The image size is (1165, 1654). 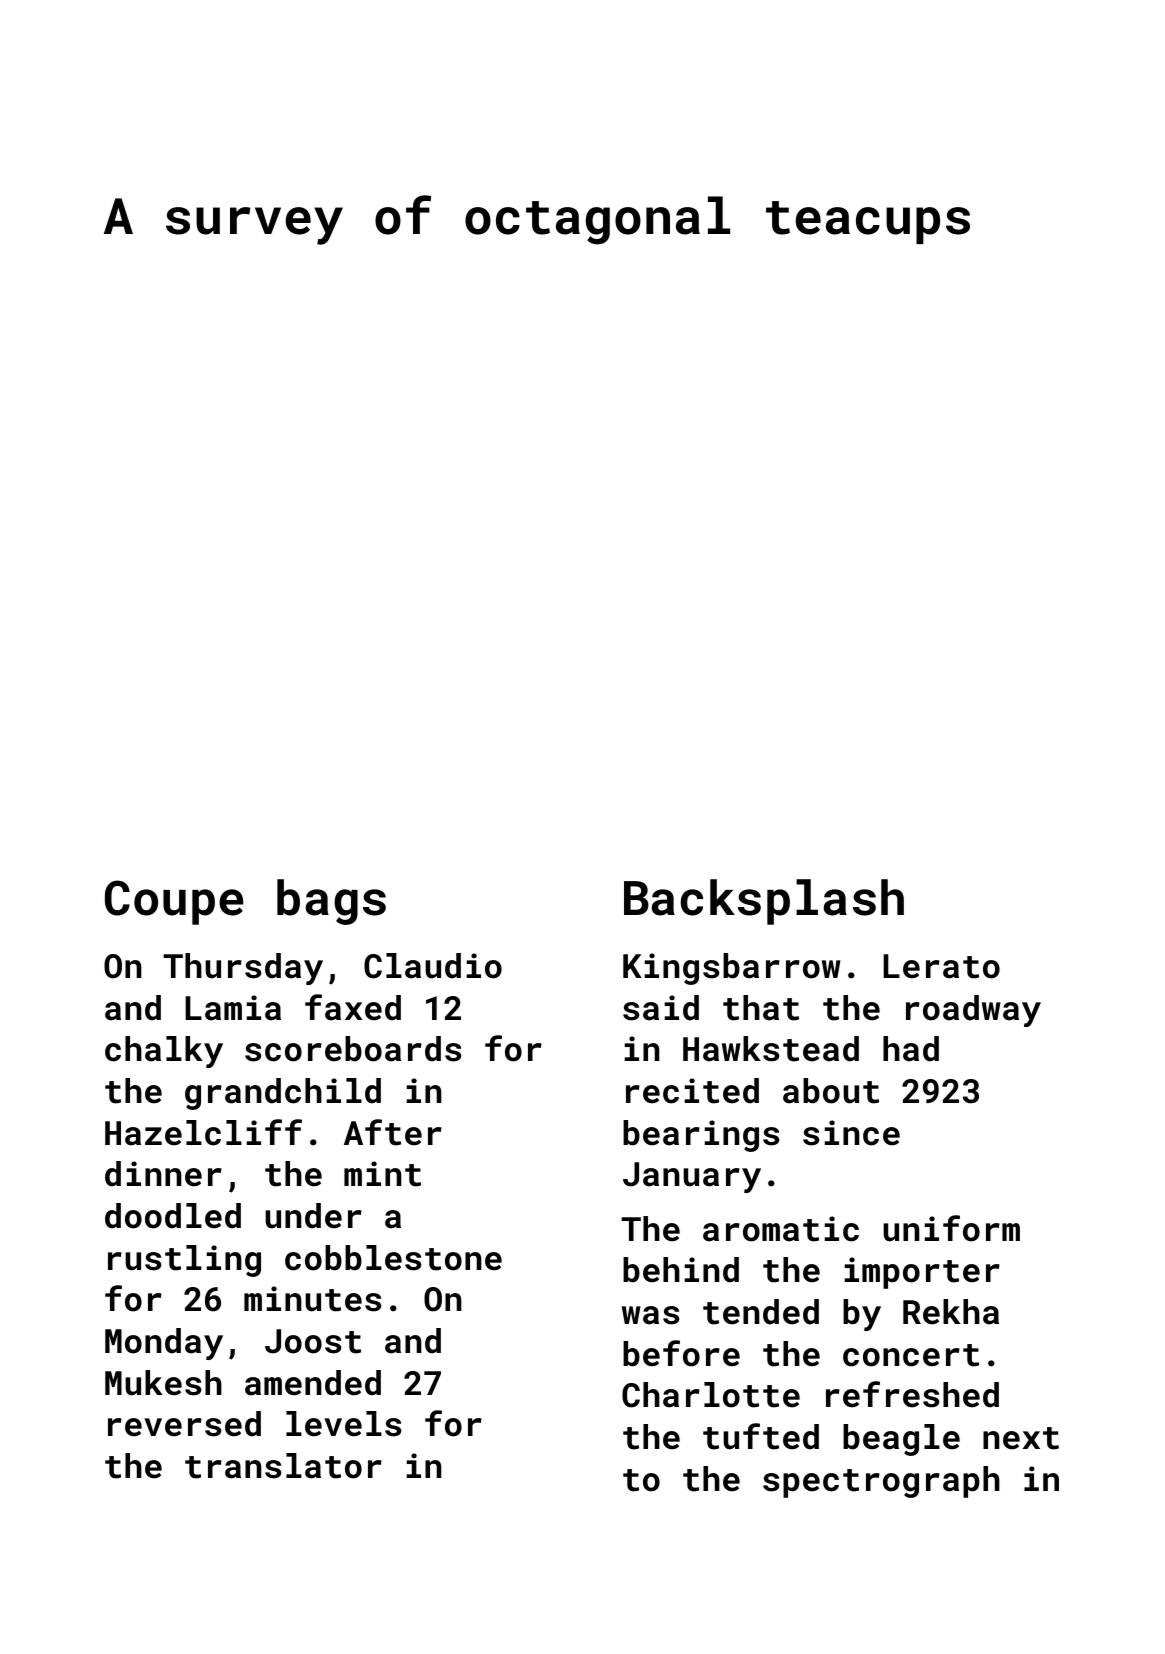 I want to click on rustling, so click(x=184, y=1261).
